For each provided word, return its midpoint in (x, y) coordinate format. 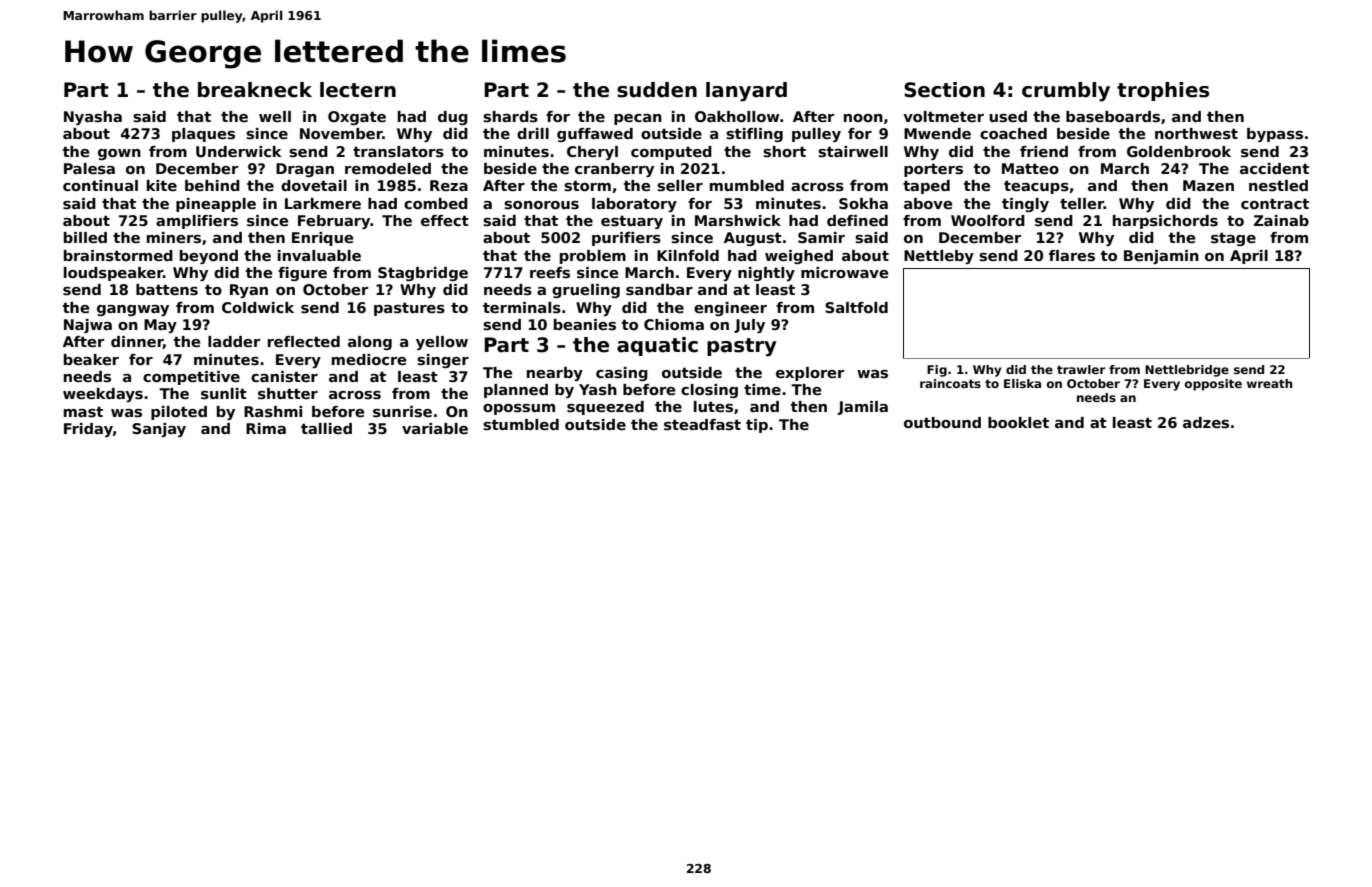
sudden (657, 90)
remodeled (388, 168)
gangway (133, 310)
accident (1274, 168)
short (784, 151)
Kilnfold (688, 255)
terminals (522, 308)
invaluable (319, 255)
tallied (326, 428)
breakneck (255, 90)
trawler (1081, 369)
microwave (844, 272)
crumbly (1066, 92)
